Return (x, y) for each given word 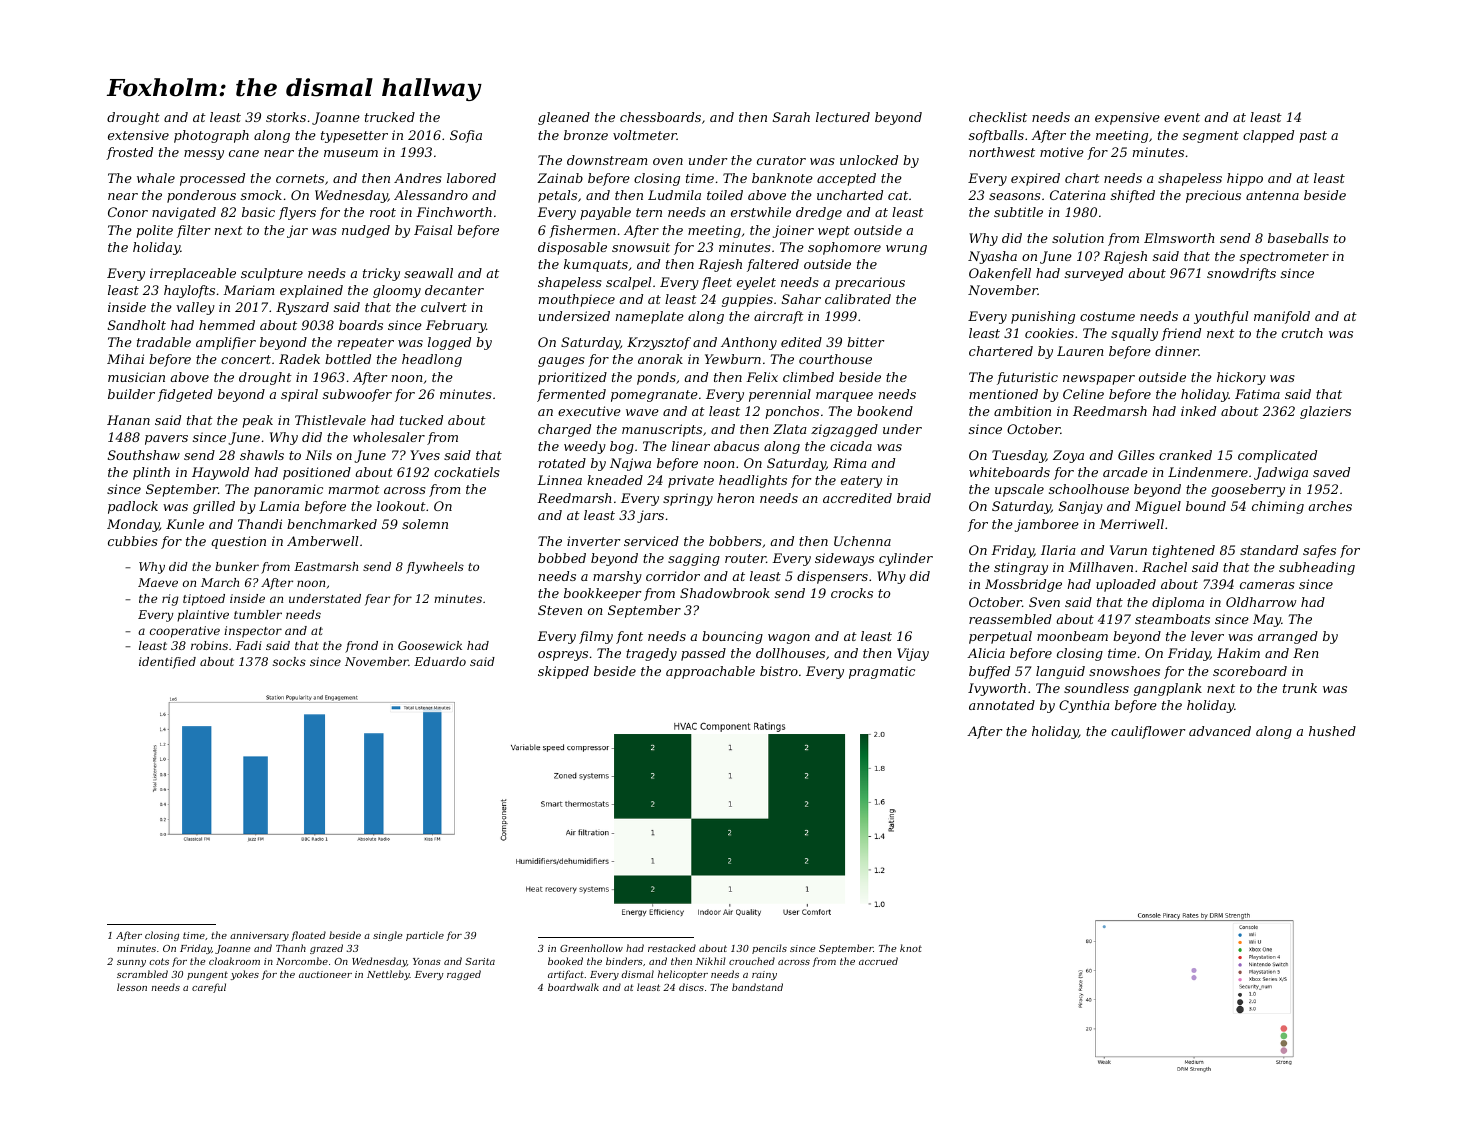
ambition (1022, 411)
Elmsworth (1179, 238)
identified (167, 663)
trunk (1300, 688)
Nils (318, 455)
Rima (849, 463)
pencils (769, 949)
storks (286, 117)
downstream (607, 160)
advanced (1220, 731)
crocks (852, 593)
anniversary (259, 936)
